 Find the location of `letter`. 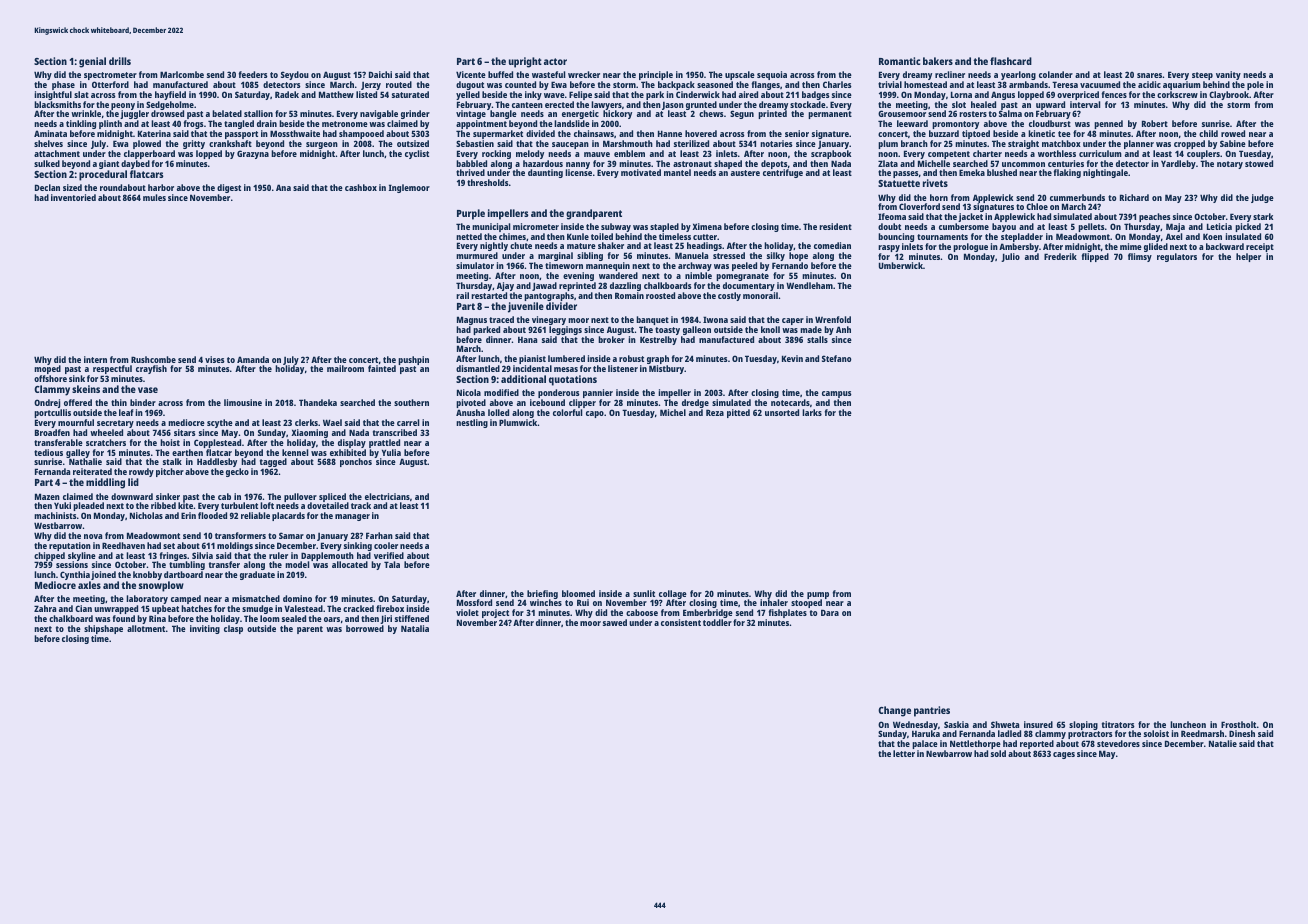

letter is located at coordinates (904, 753).
